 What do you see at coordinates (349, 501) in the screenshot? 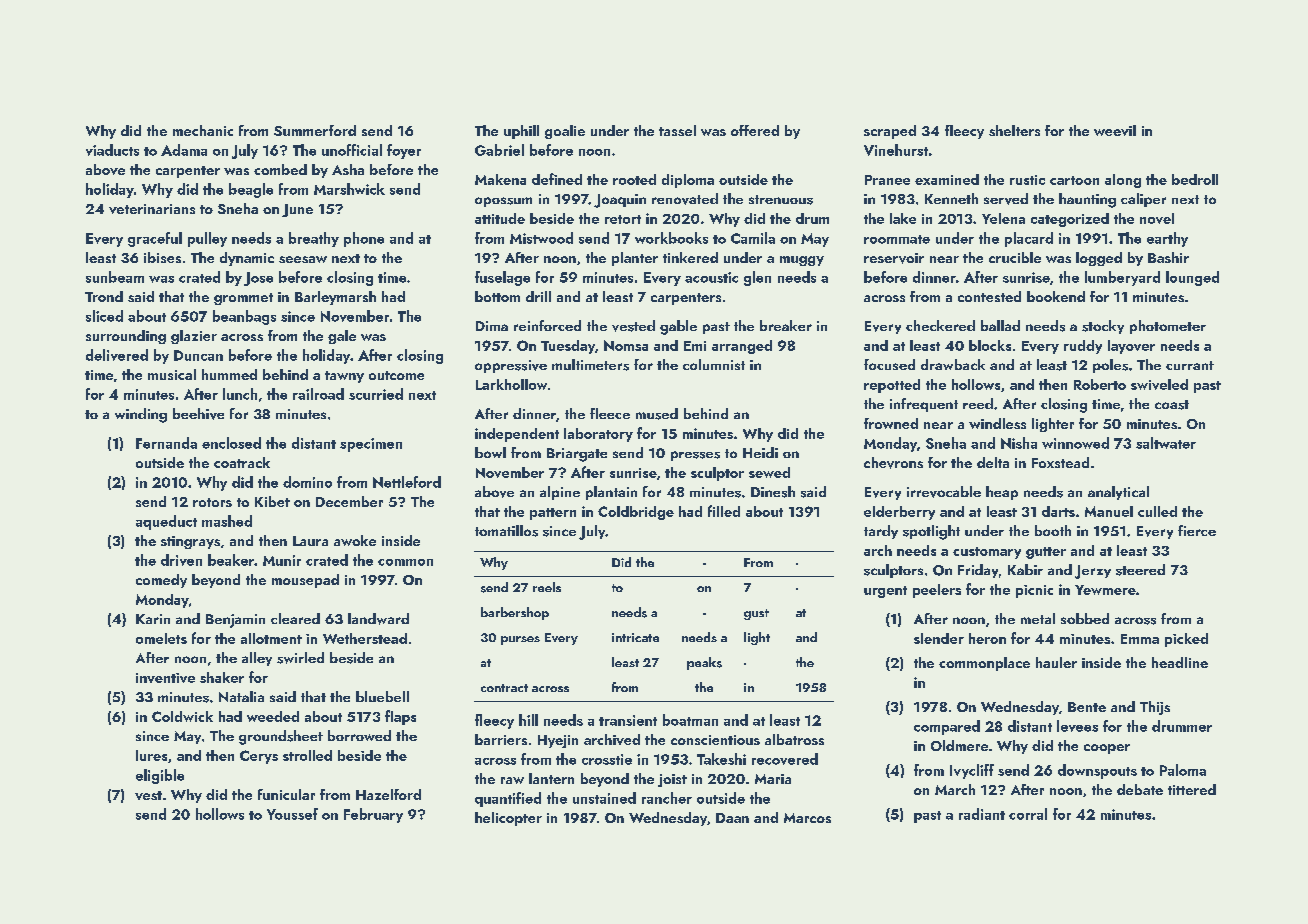
I see `December` at bounding box center [349, 501].
